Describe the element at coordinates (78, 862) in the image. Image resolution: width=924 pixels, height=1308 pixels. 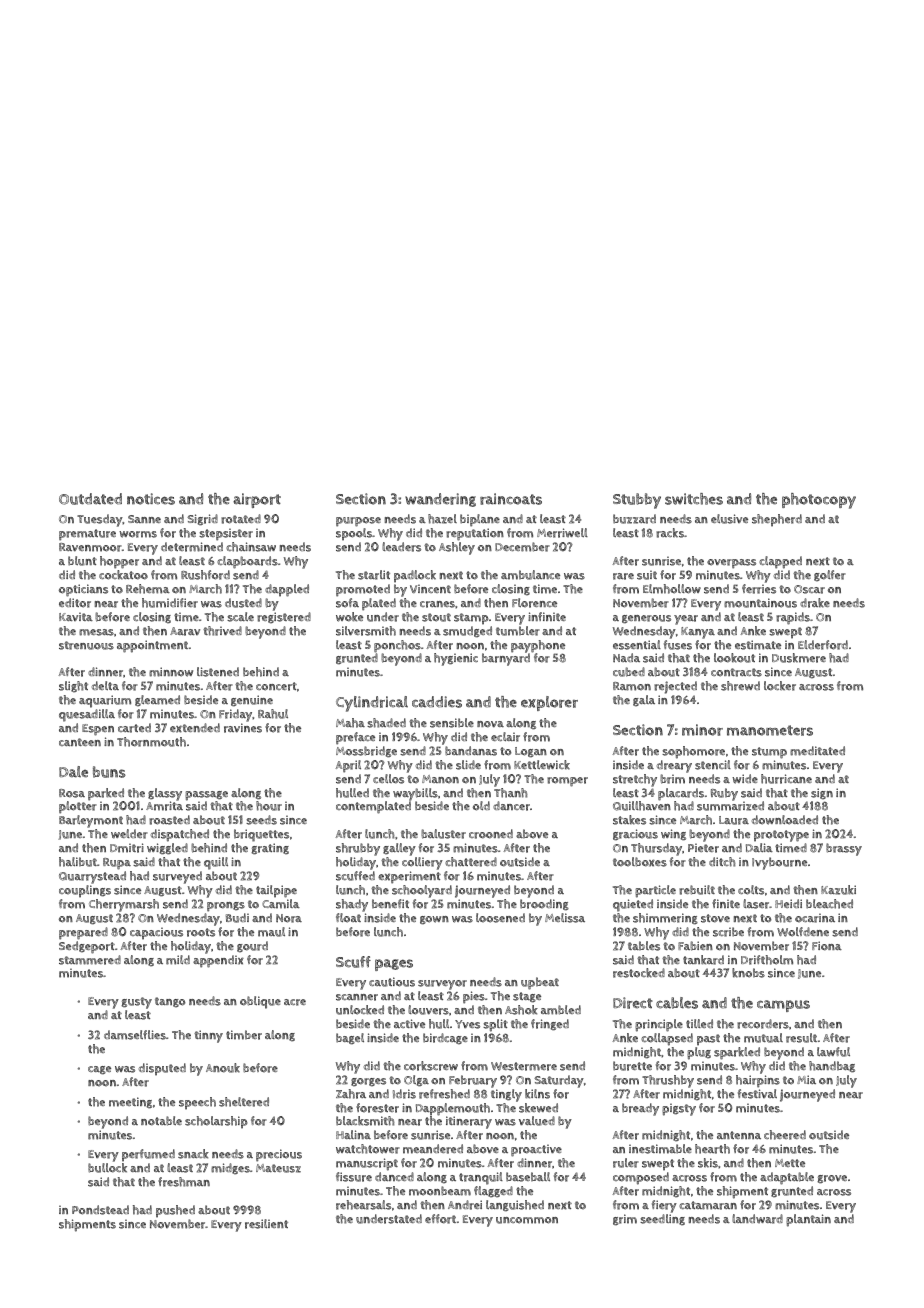
I see `halibut` at that location.
